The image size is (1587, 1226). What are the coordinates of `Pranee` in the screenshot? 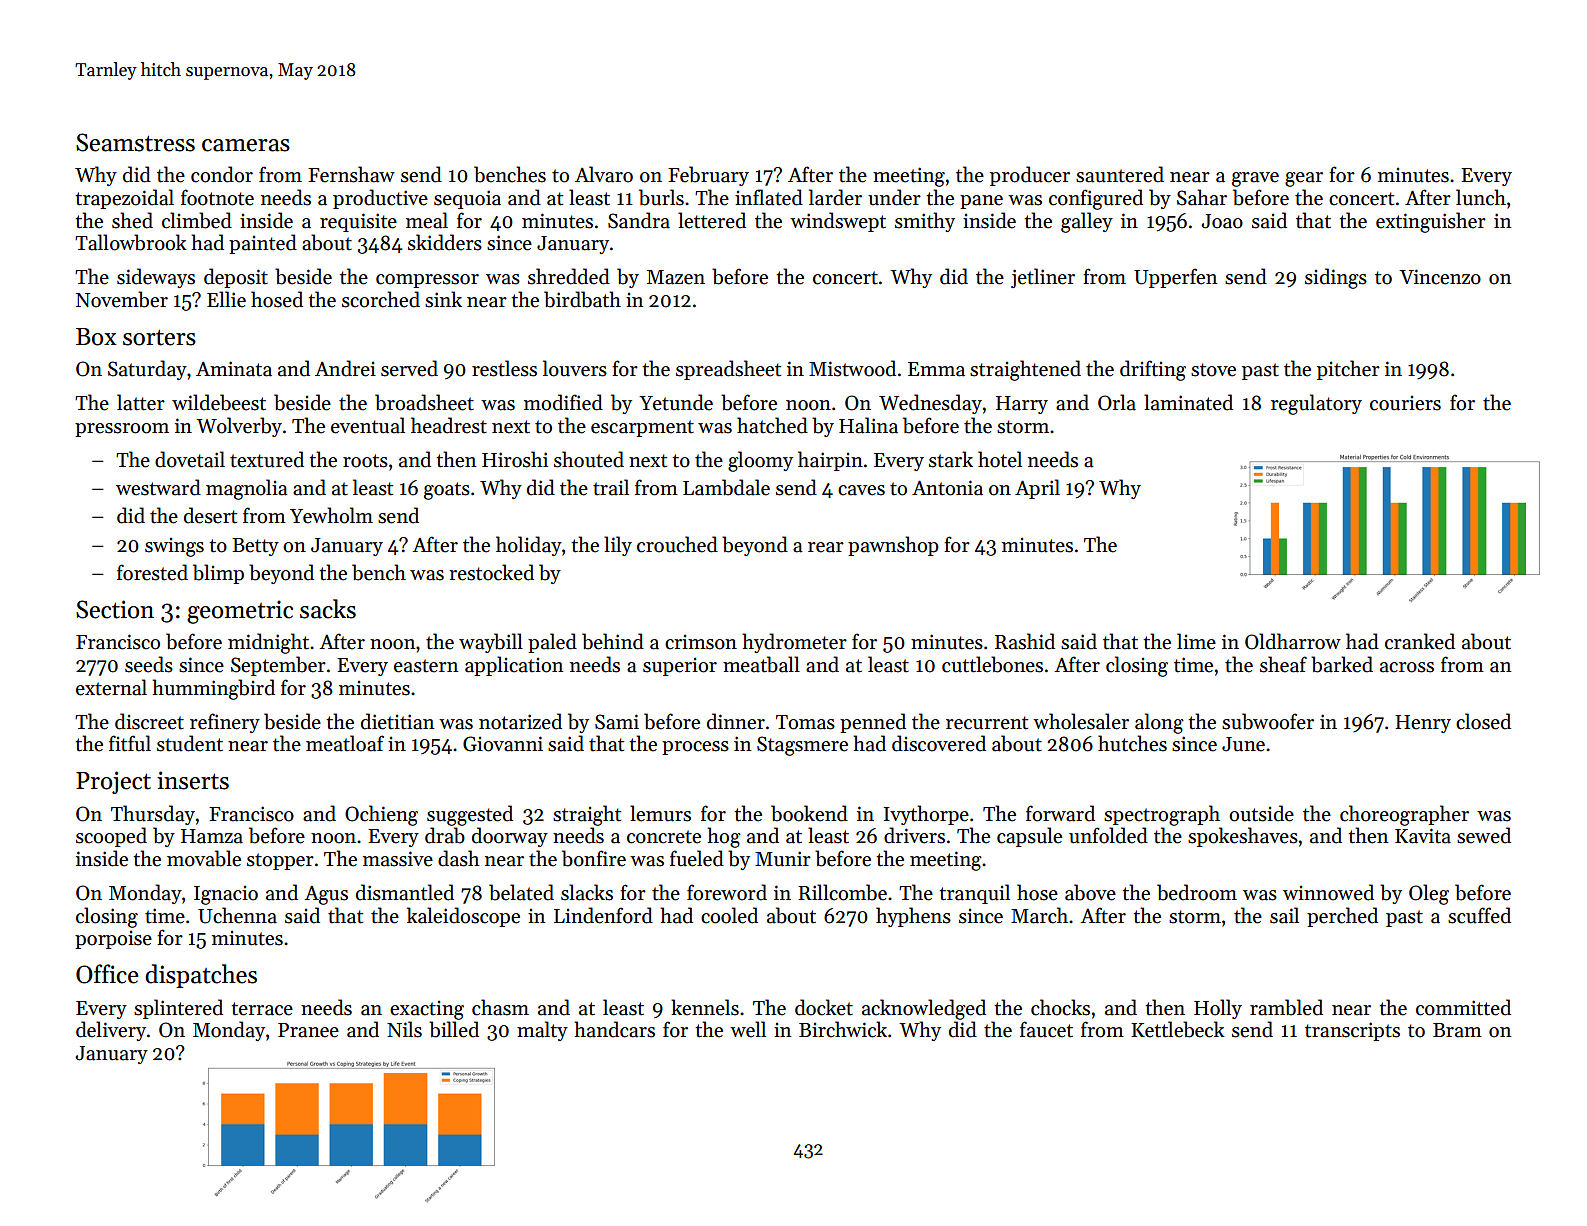 It's located at (308, 1030).
